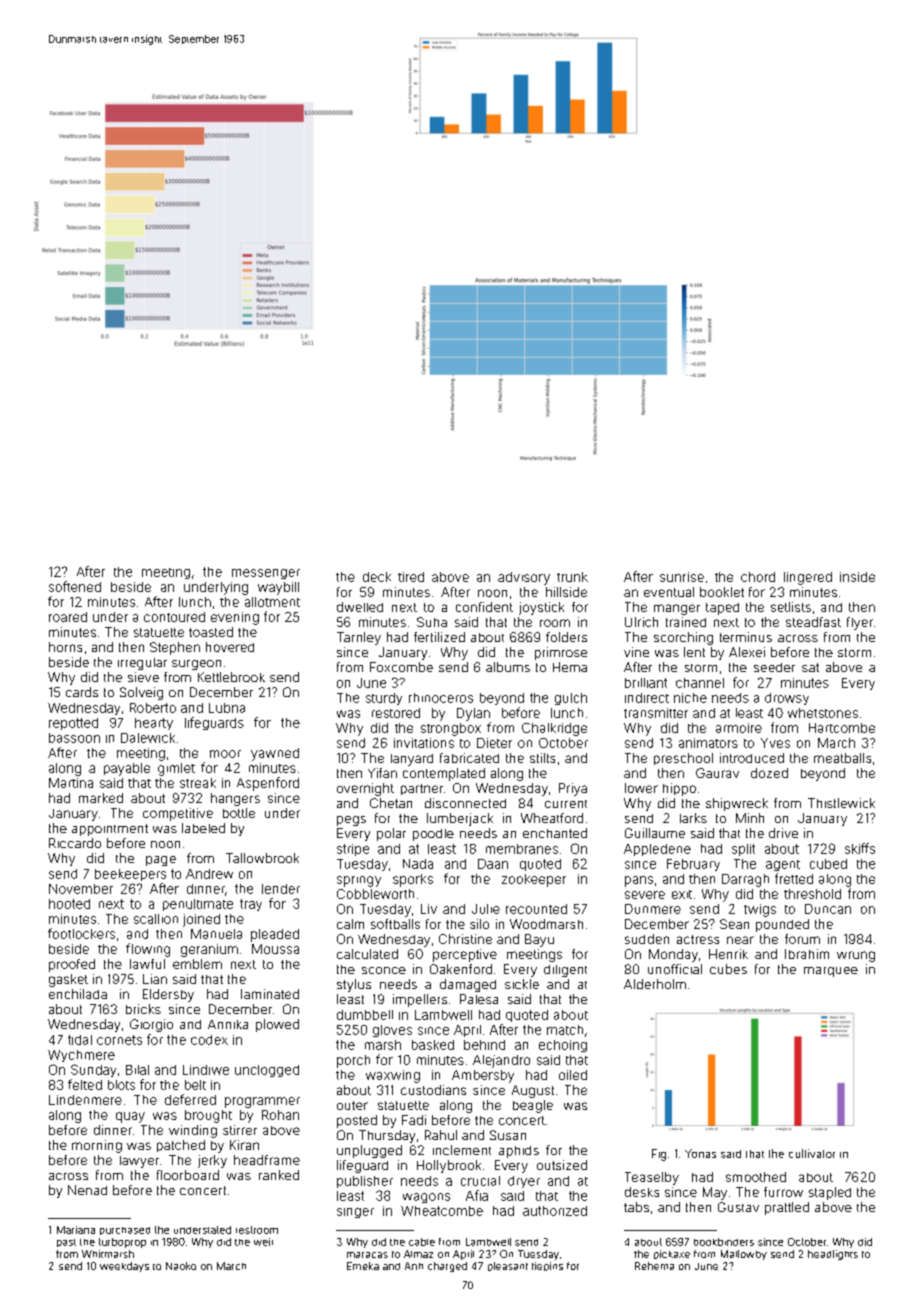 The width and height of the screenshot is (924, 1308). What do you see at coordinates (76, 1230) in the screenshot?
I see `Mariana` at bounding box center [76, 1230].
